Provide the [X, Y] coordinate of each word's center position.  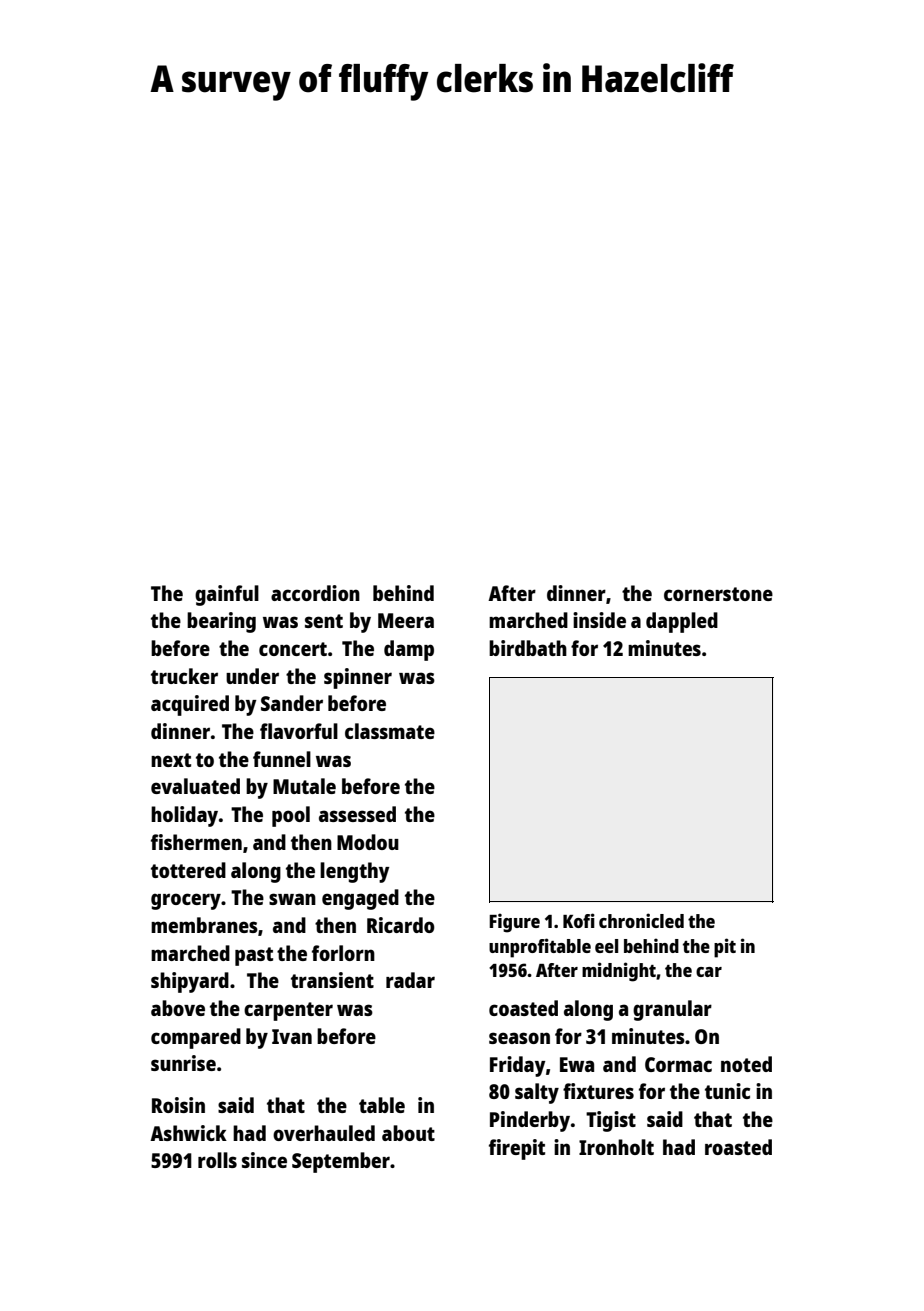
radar [410, 980]
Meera [406, 620]
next [171, 760]
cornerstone [718, 594]
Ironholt [616, 1147]
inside [599, 620]
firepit [517, 1149]
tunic [727, 1091]
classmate [390, 731]
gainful [227, 595]
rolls [217, 1160]
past [254, 956]
